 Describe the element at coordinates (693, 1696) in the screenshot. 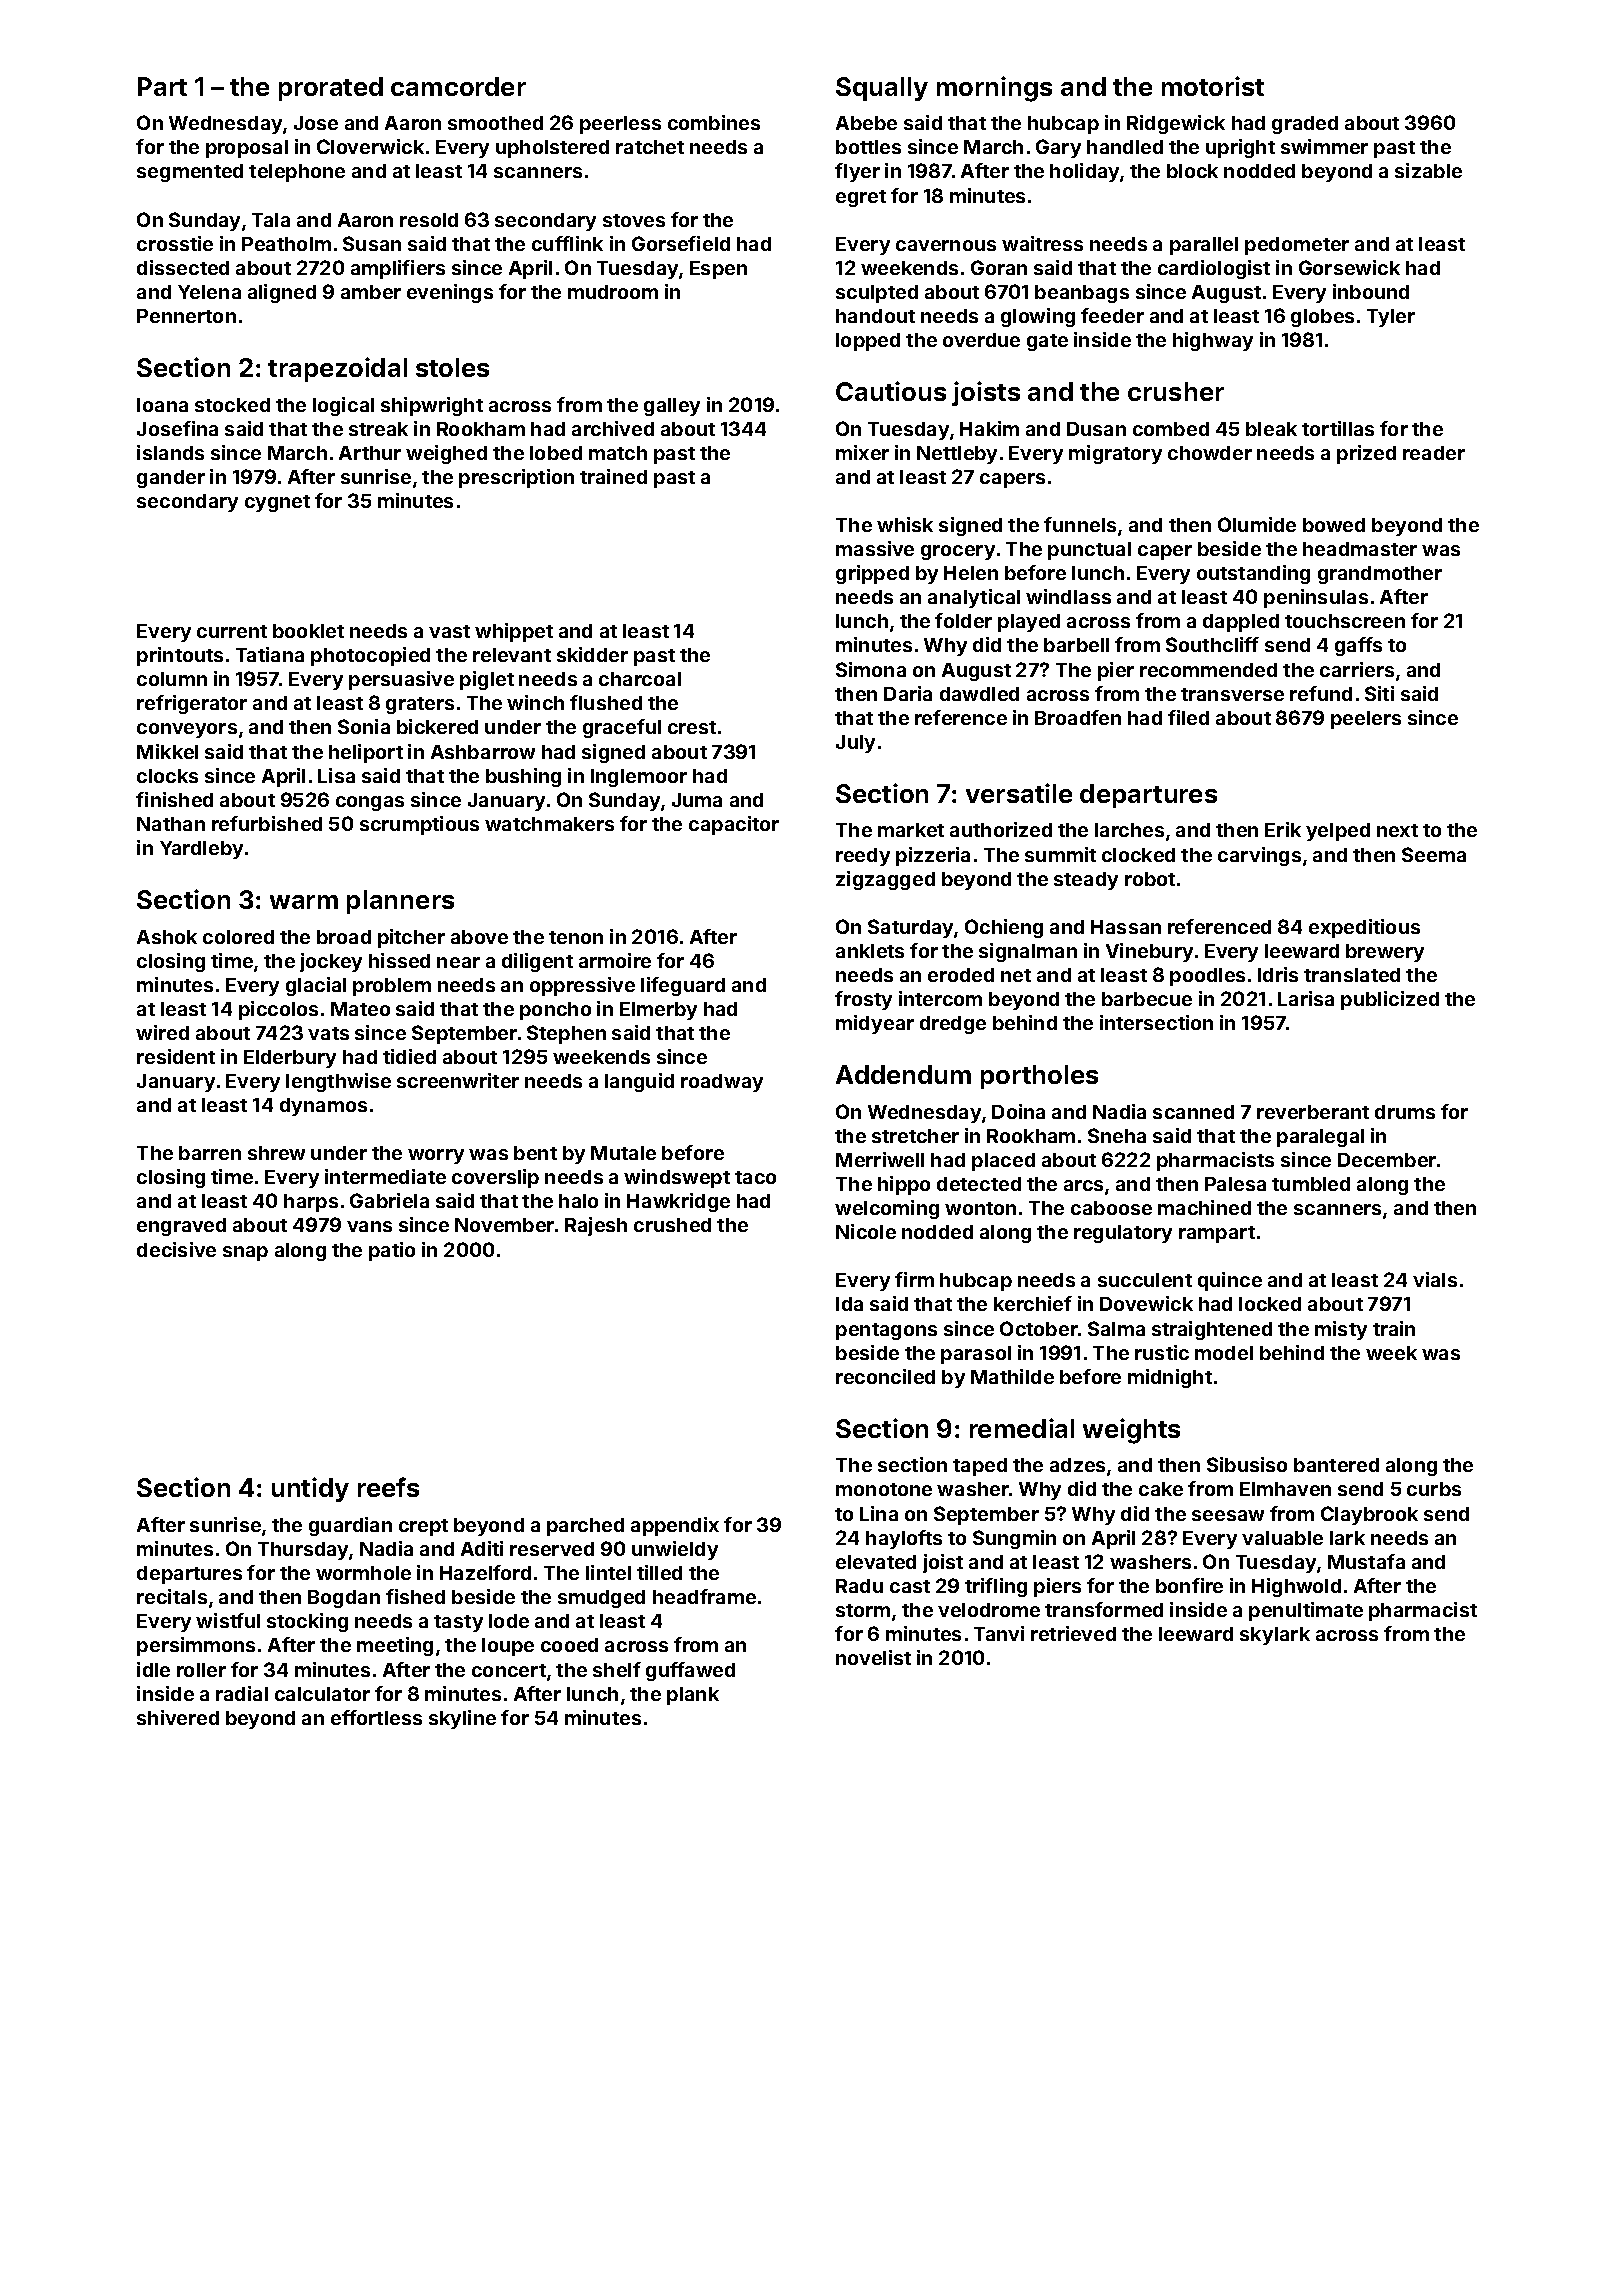

I see `plank` at that location.
